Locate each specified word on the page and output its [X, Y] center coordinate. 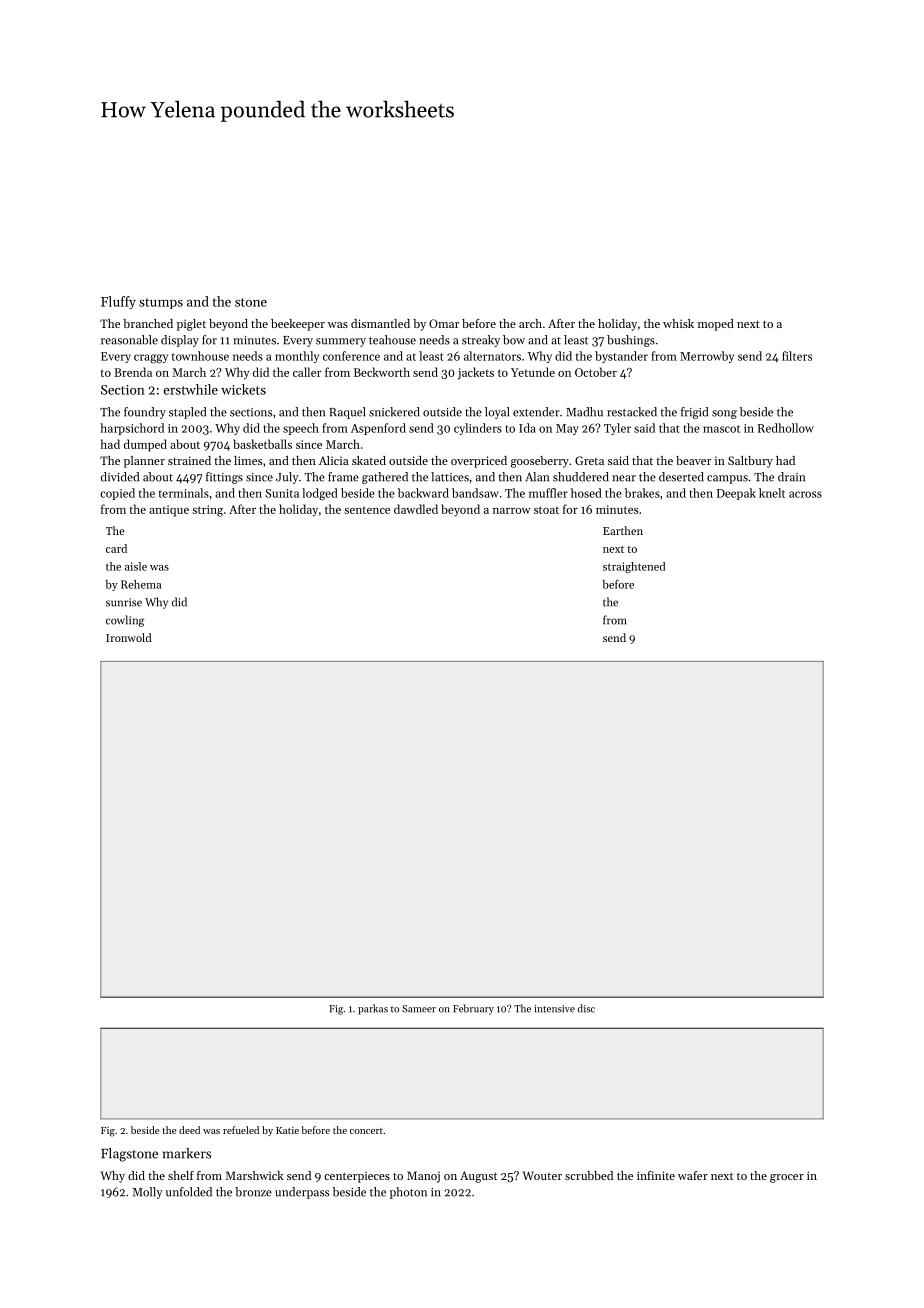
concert [366, 1131]
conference [351, 356]
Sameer [419, 1009]
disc [586, 1008]
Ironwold [129, 637]
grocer [787, 1178]
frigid [694, 413]
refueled [241, 1130]
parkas [373, 1009]
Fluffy [118, 302]
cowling [125, 621]
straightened [634, 567]
